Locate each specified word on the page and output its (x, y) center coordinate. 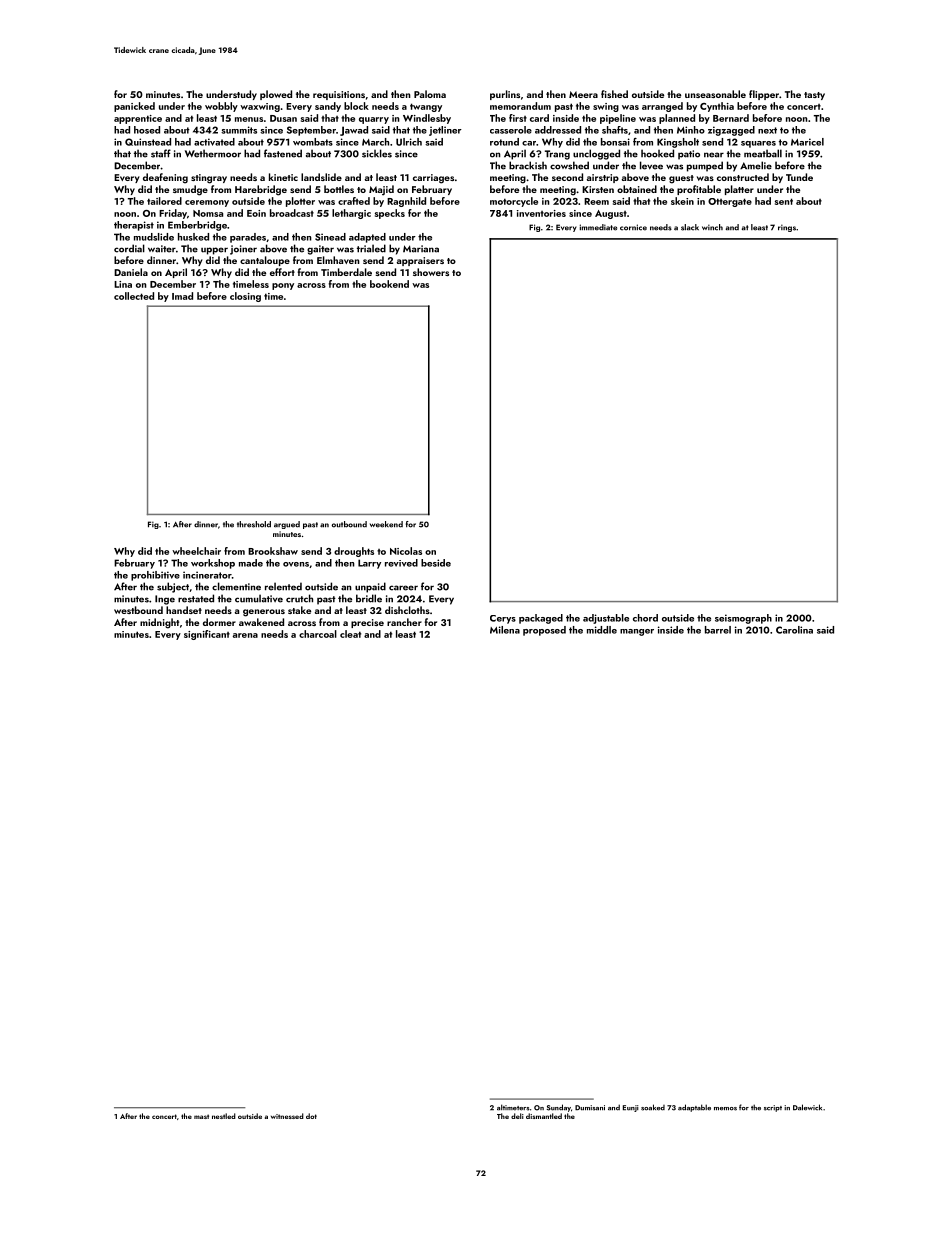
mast (201, 1116)
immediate (598, 227)
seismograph (743, 619)
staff (161, 153)
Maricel (807, 142)
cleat (350, 634)
